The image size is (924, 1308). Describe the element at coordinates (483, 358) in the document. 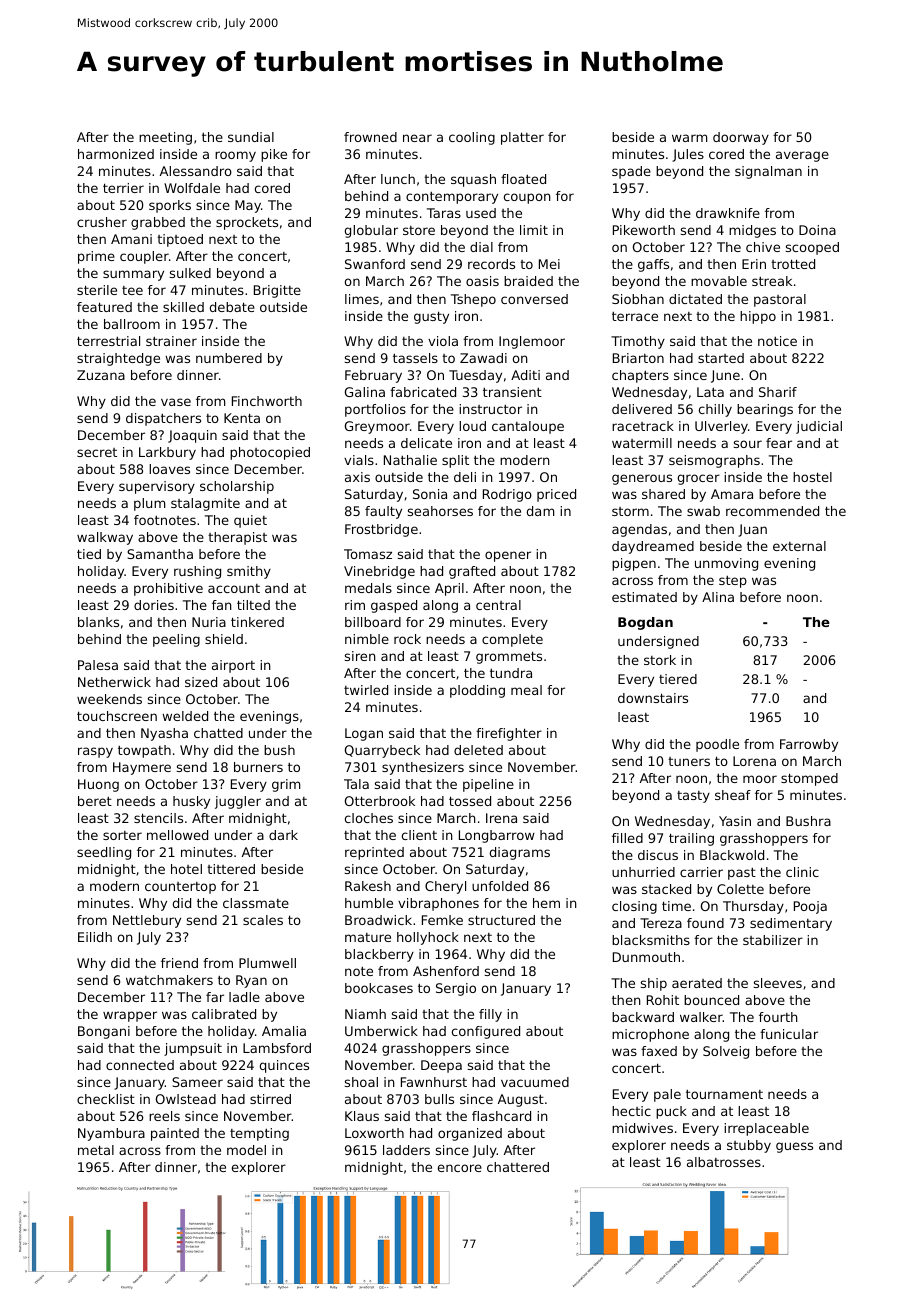

I see `Zawadi` at that location.
